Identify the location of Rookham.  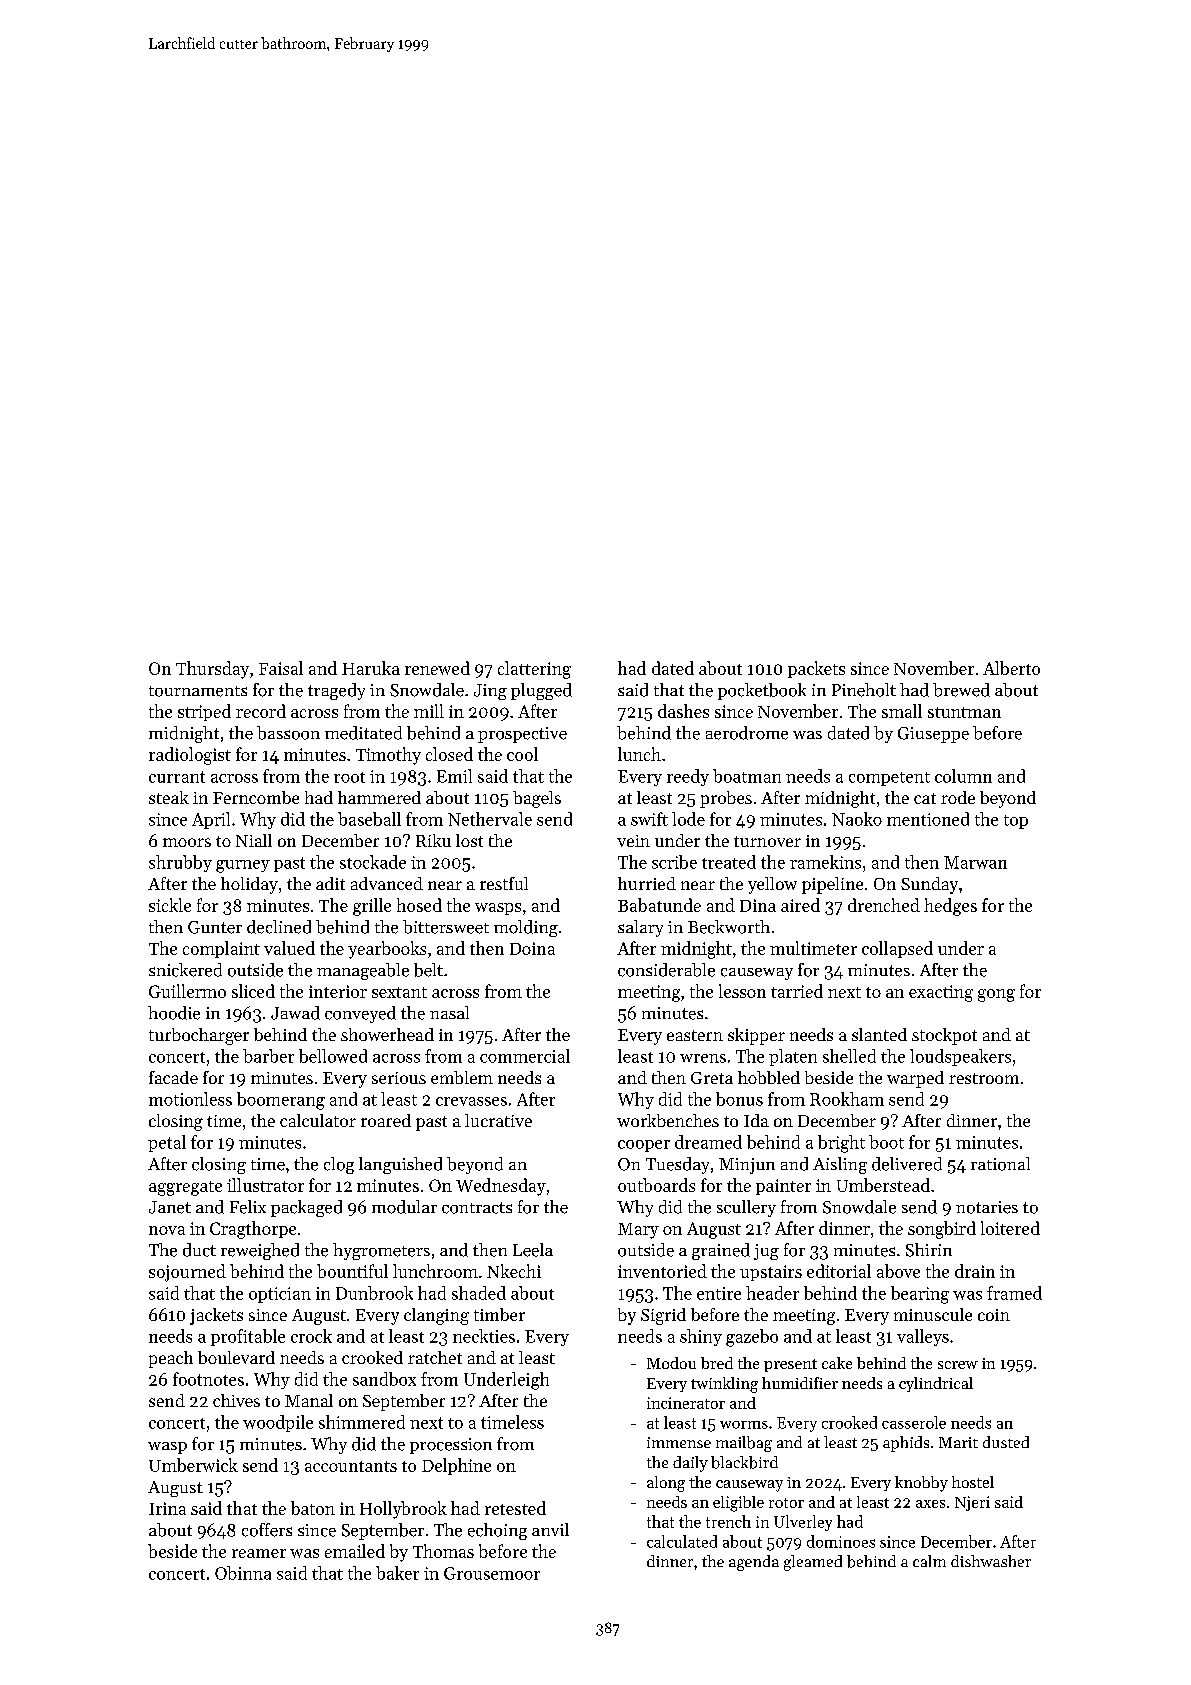
(847, 1099).
